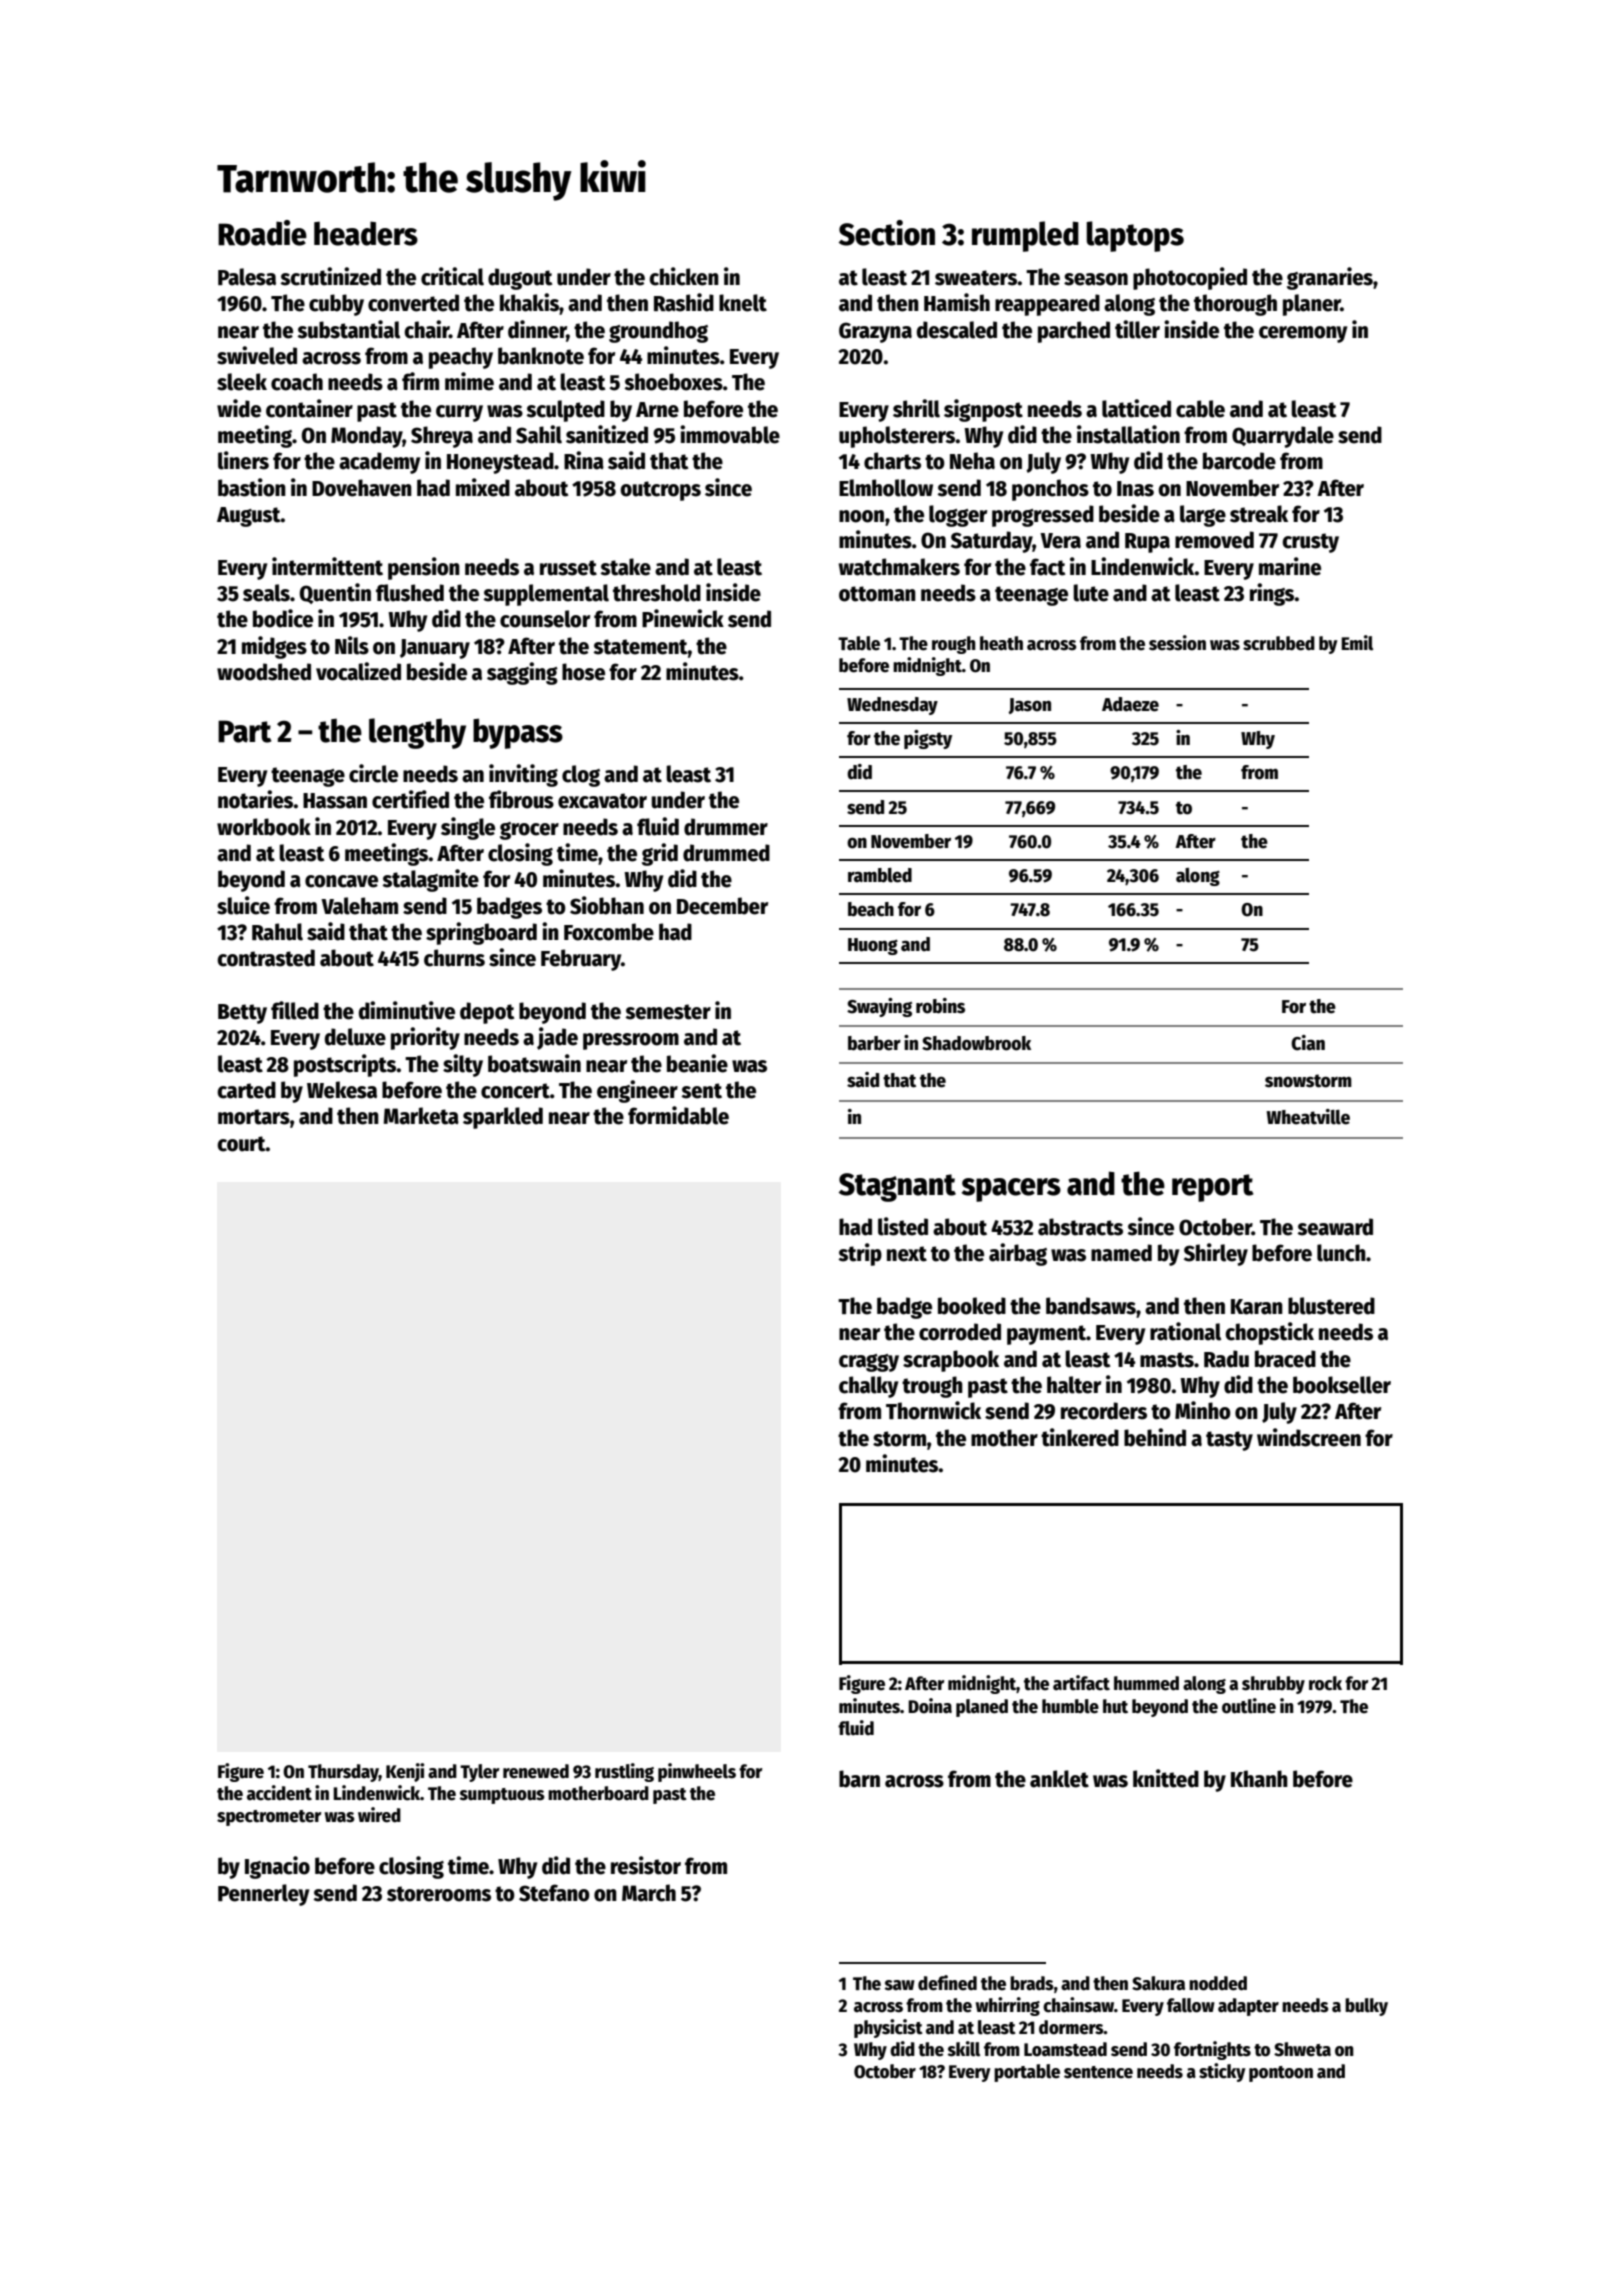 The image size is (1620, 2292). I want to click on laptops, so click(1135, 236).
